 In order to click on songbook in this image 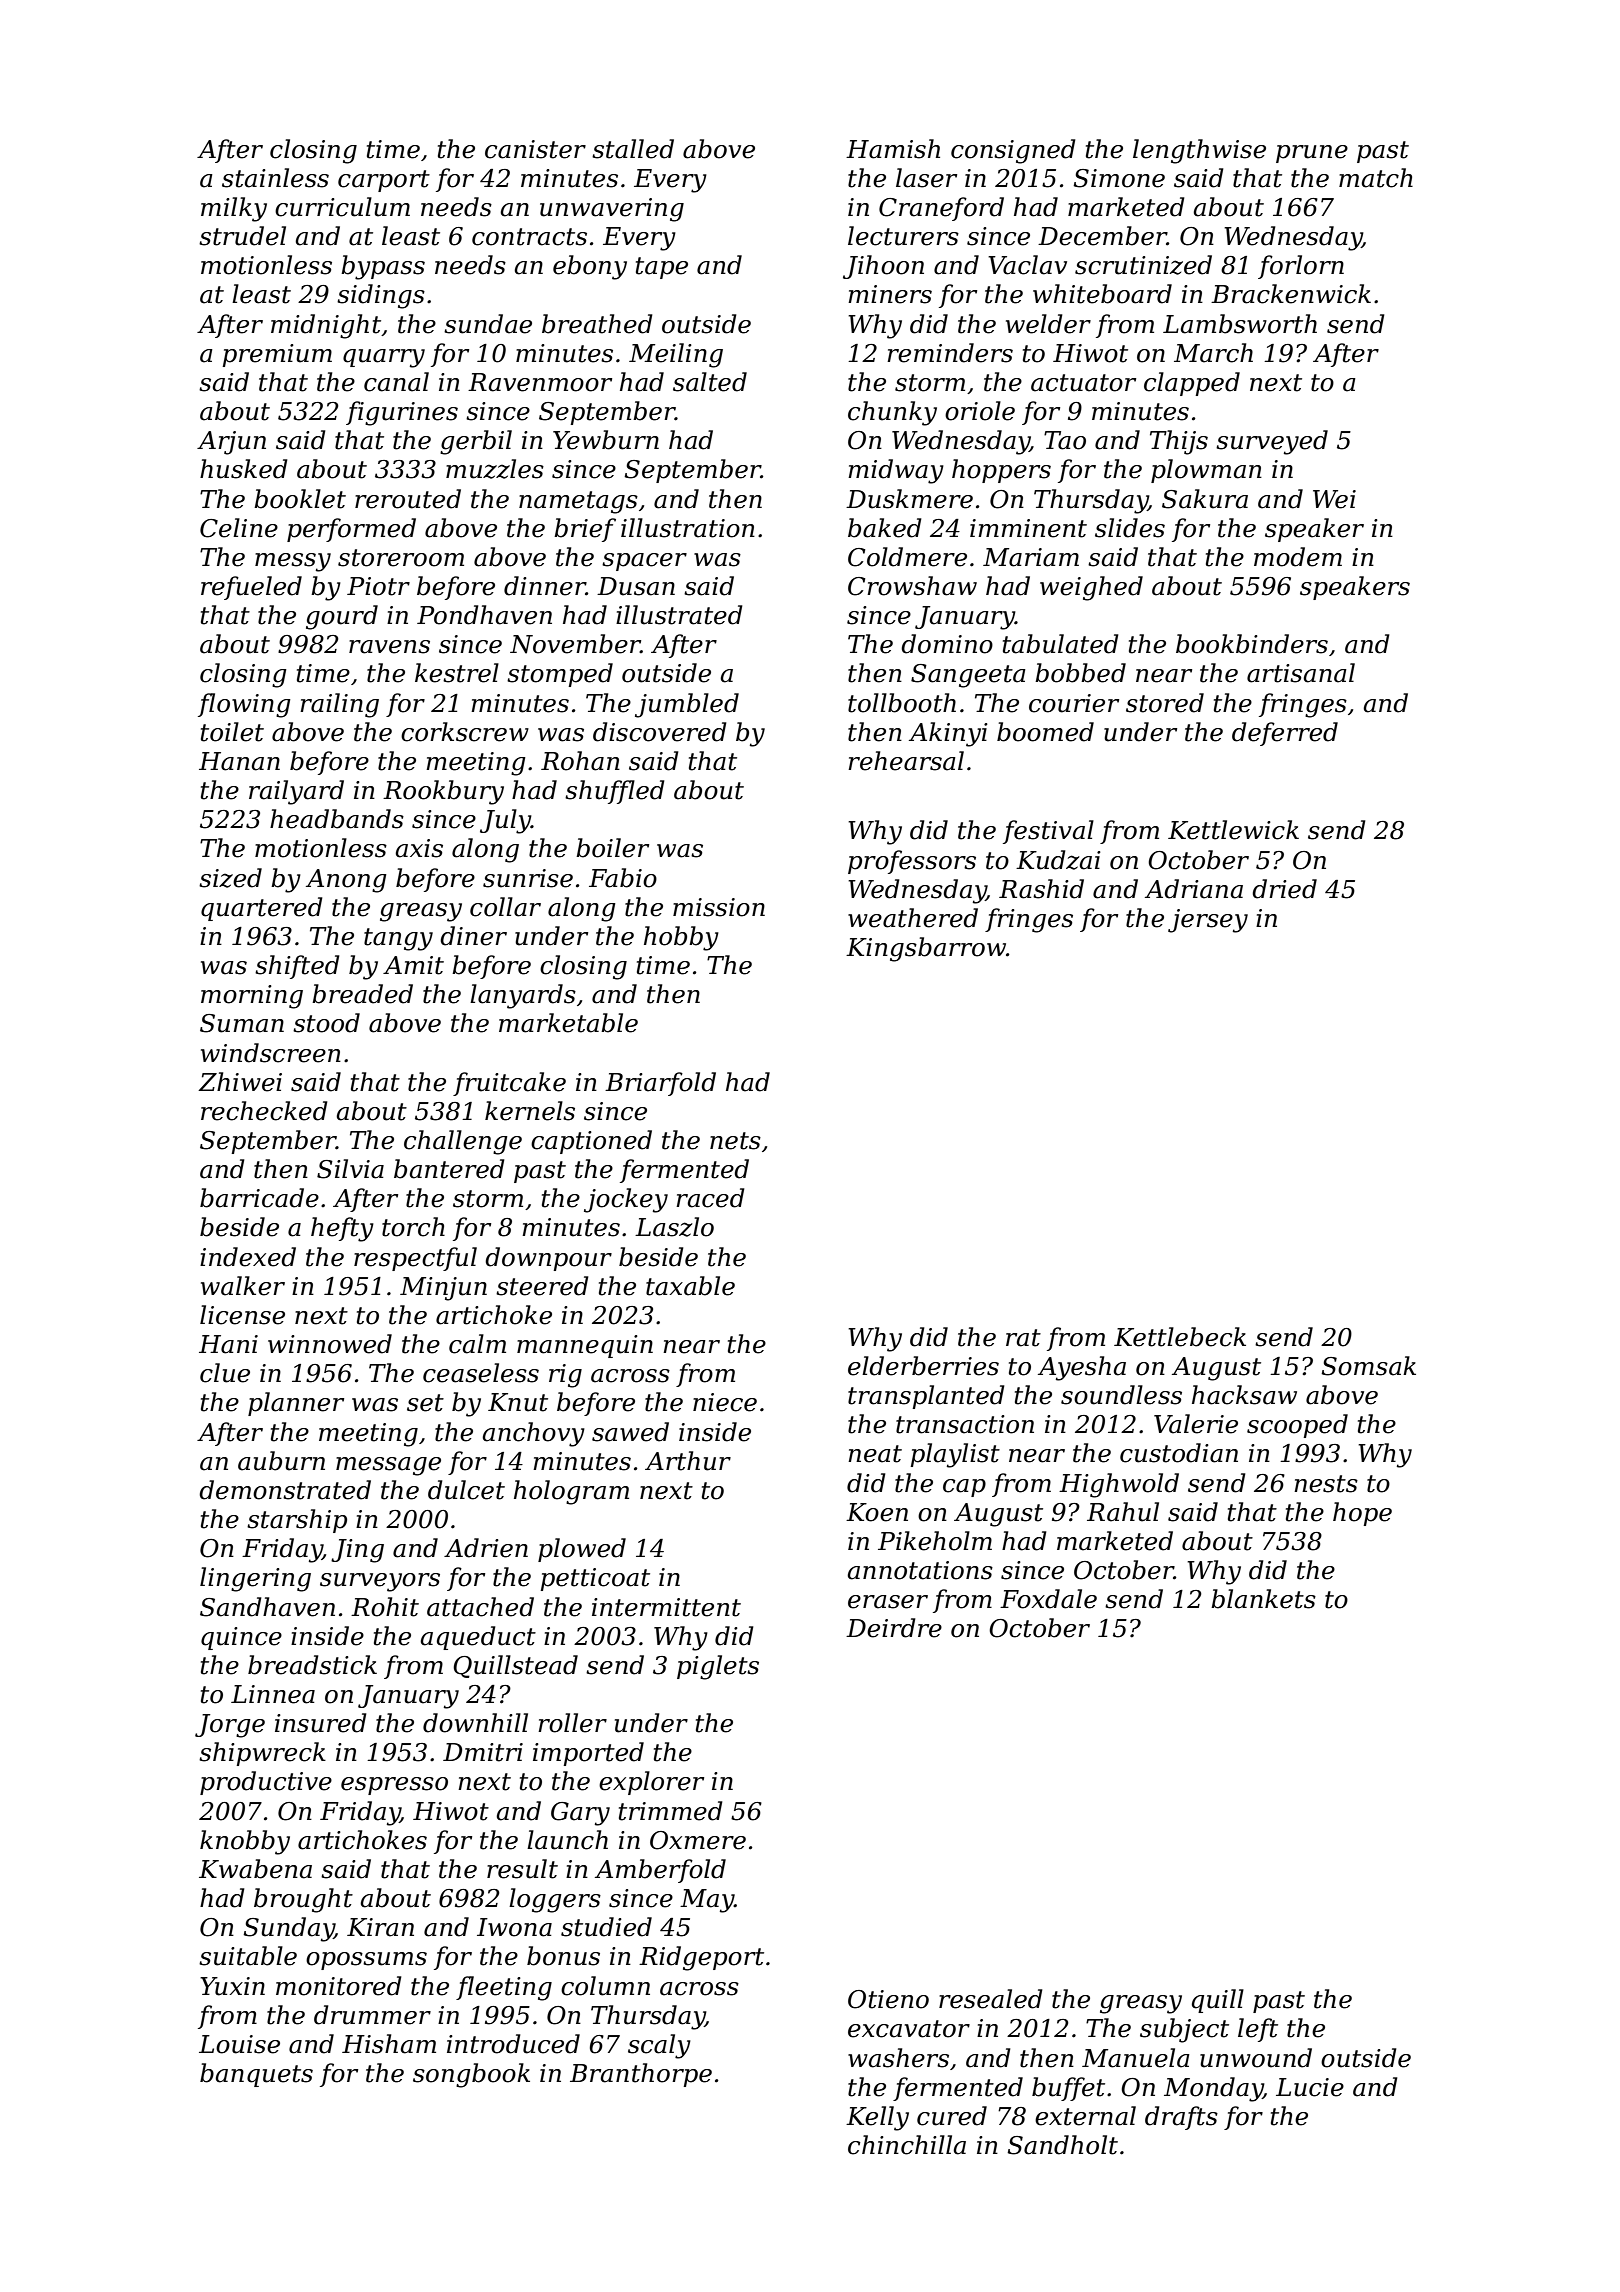, I will do `click(471, 2075)`.
